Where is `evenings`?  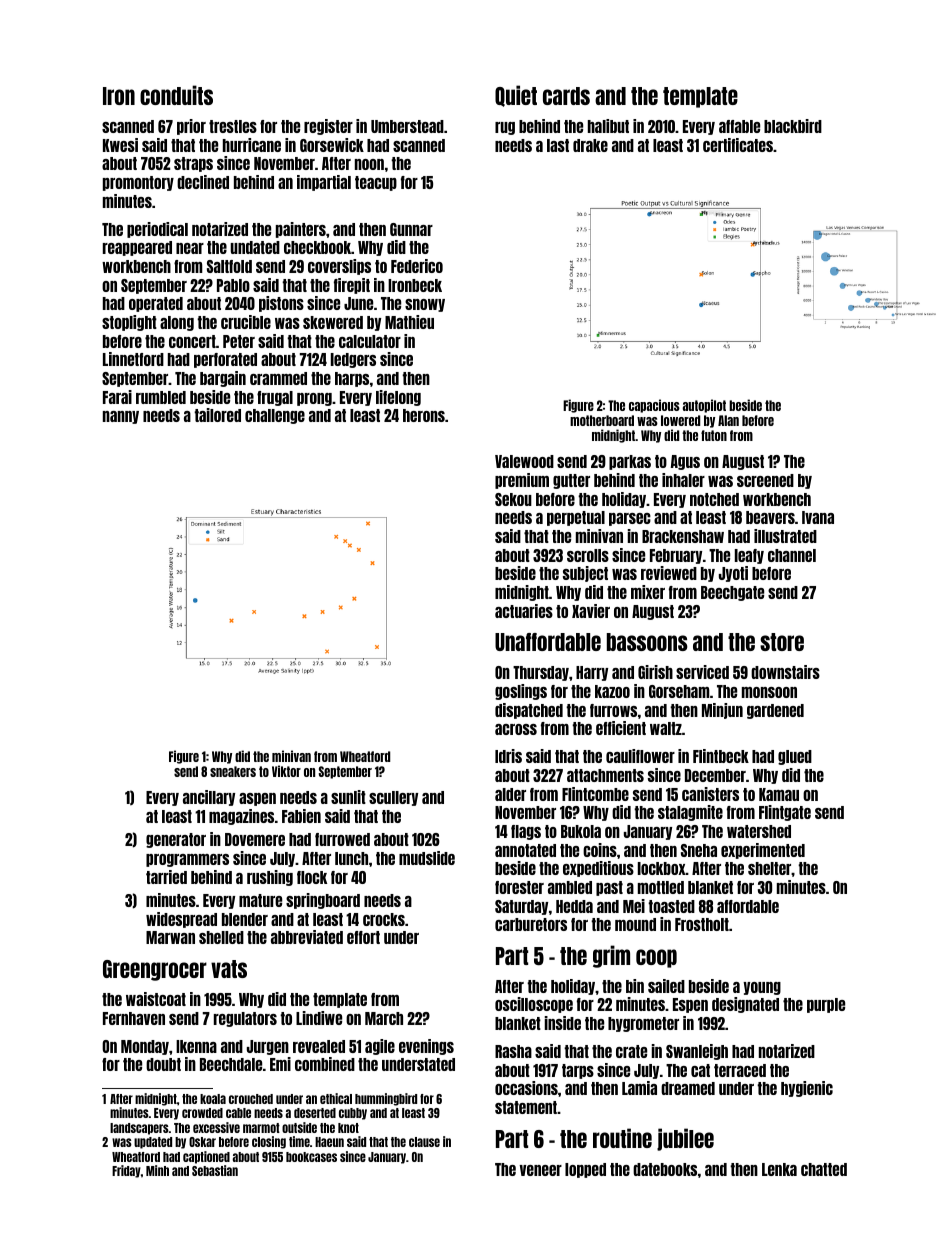
evenings is located at coordinates (426, 1047).
